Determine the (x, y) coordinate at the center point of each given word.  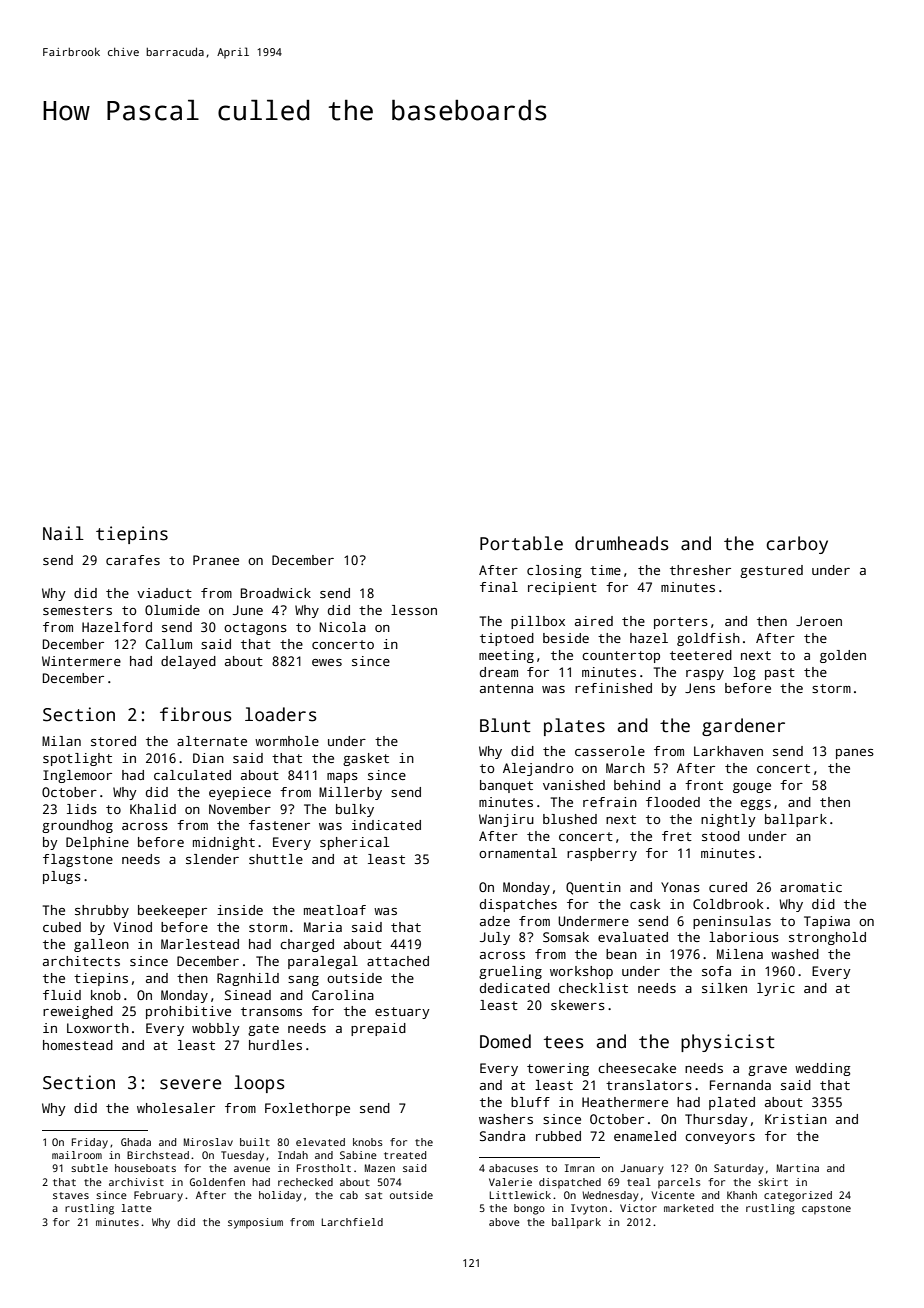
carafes (133, 560)
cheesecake (637, 1068)
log (744, 673)
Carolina (343, 995)
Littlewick (520, 1195)
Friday (90, 1143)
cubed (62, 927)
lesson (414, 610)
